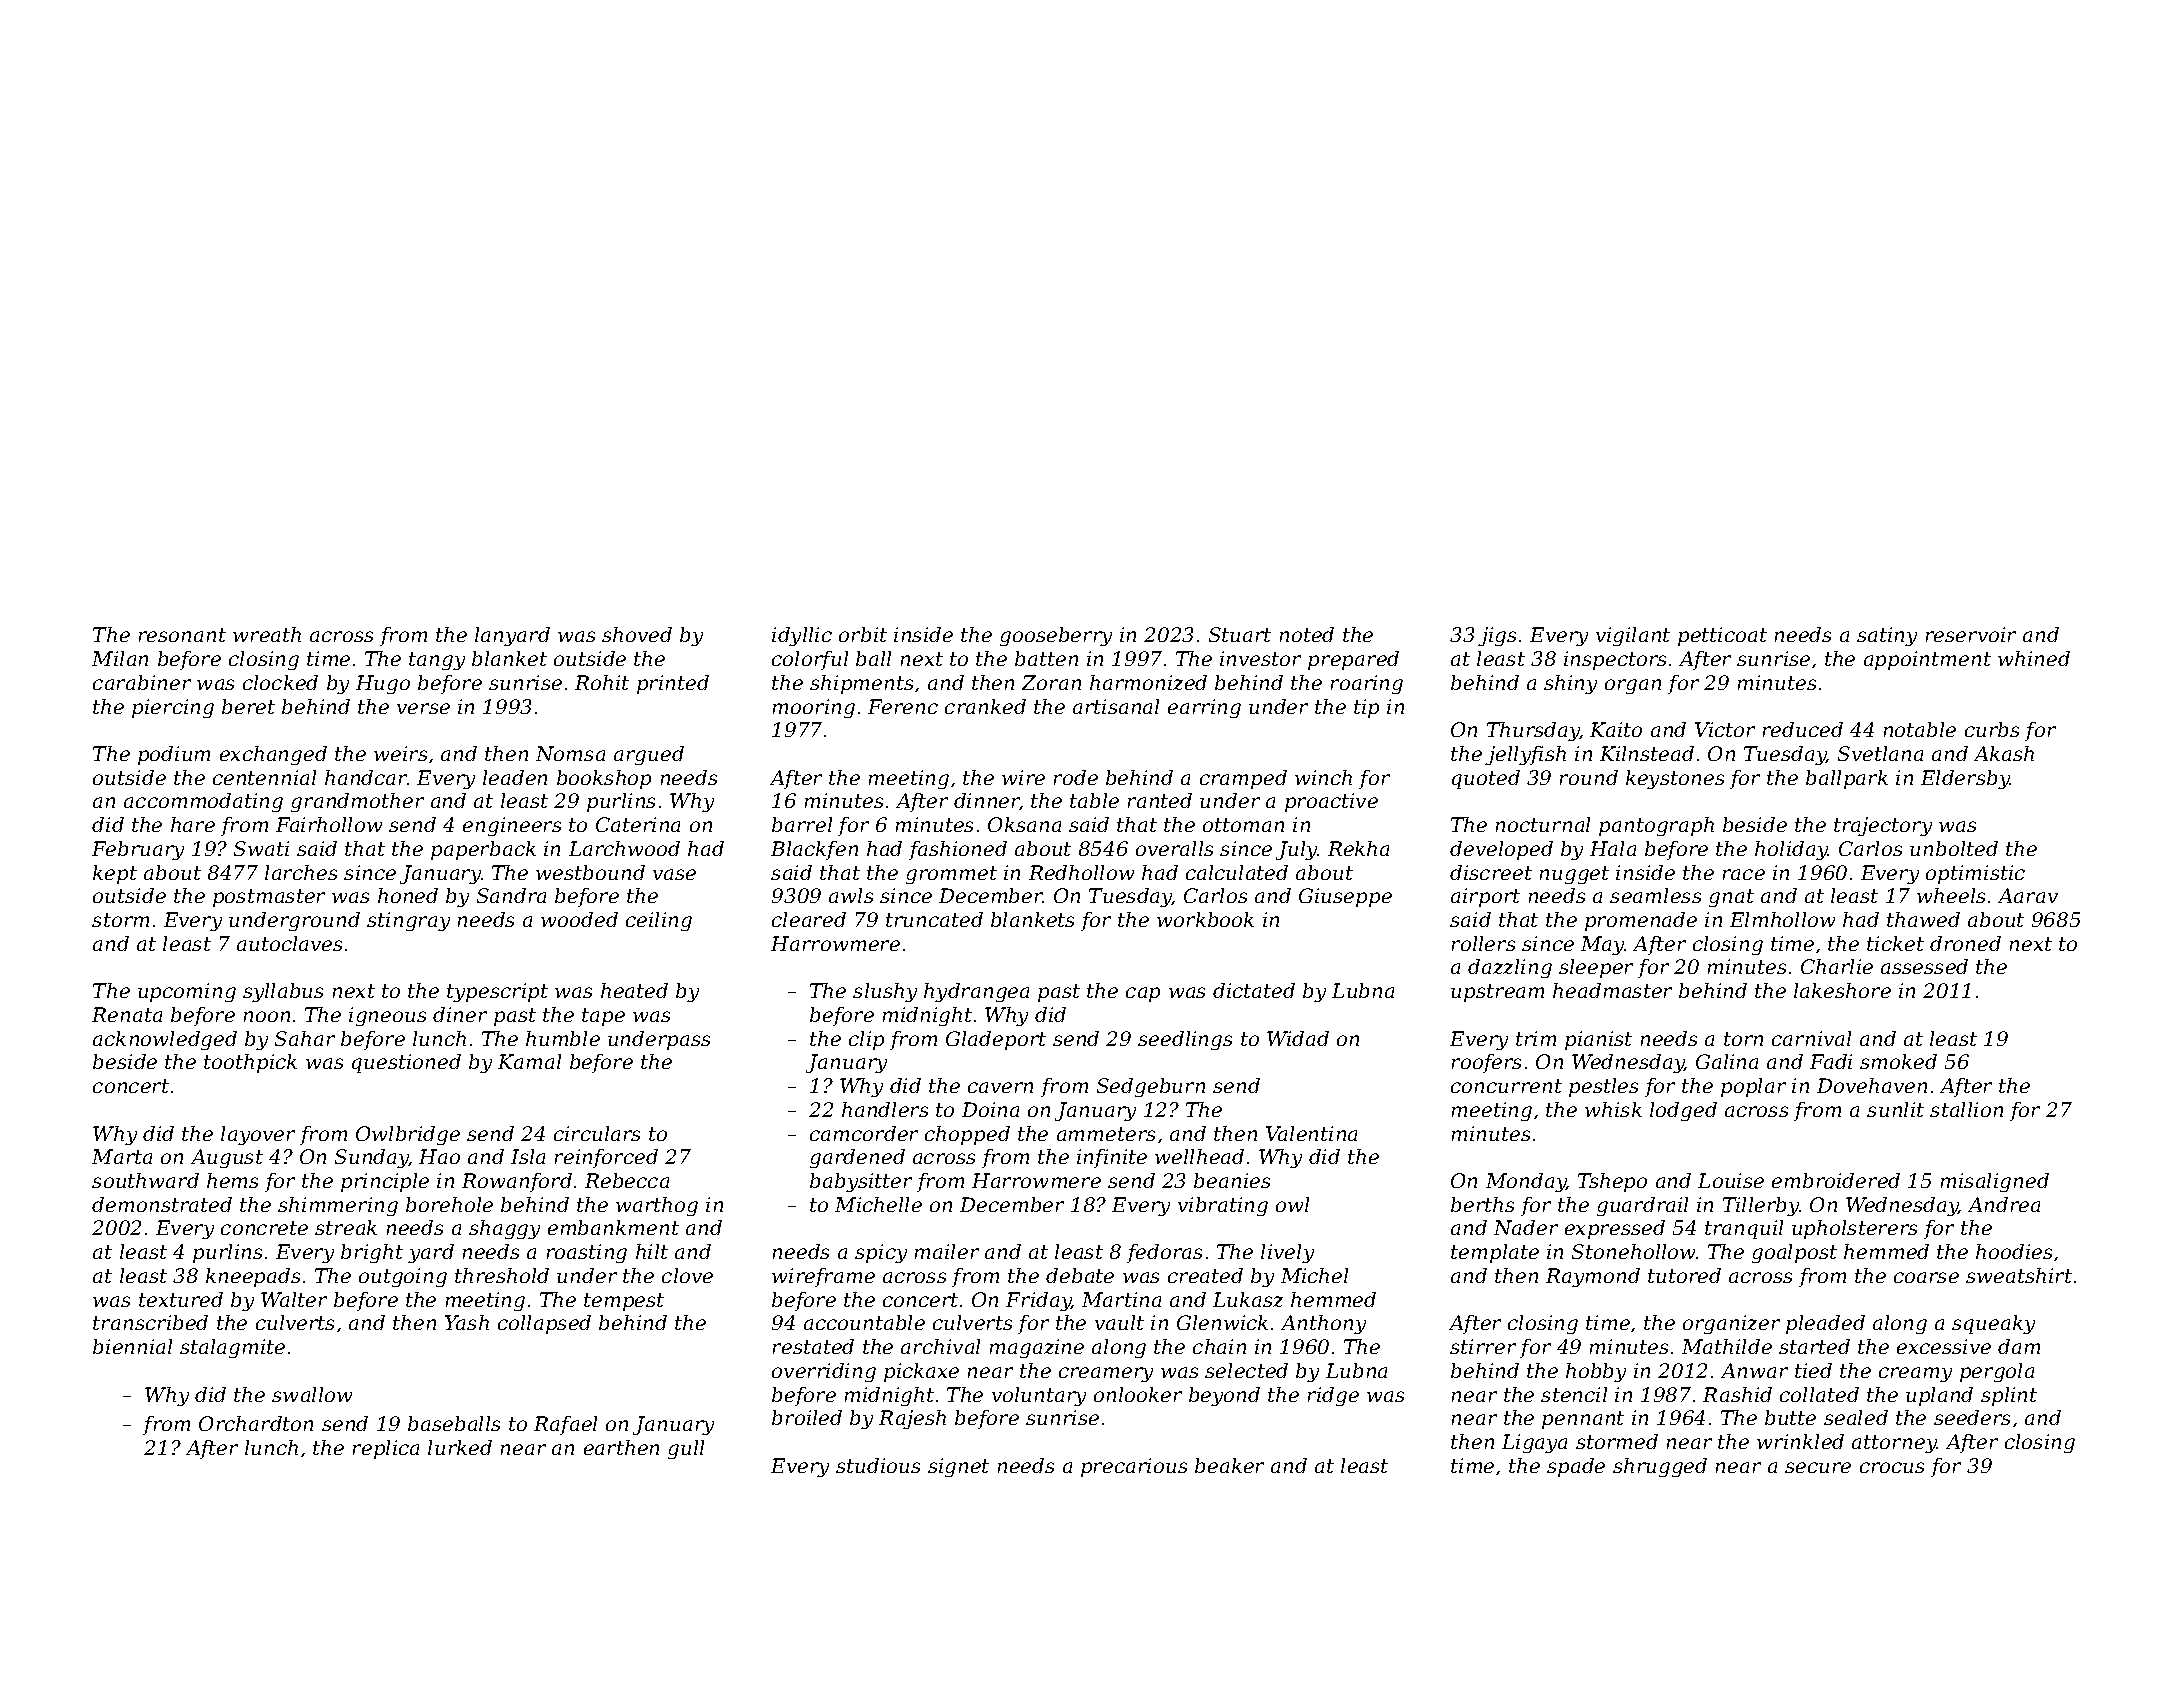 The height and width of the screenshot is (1683, 2178). Describe the element at coordinates (203, 802) in the screenshot. I see `accommodating` at that location.
